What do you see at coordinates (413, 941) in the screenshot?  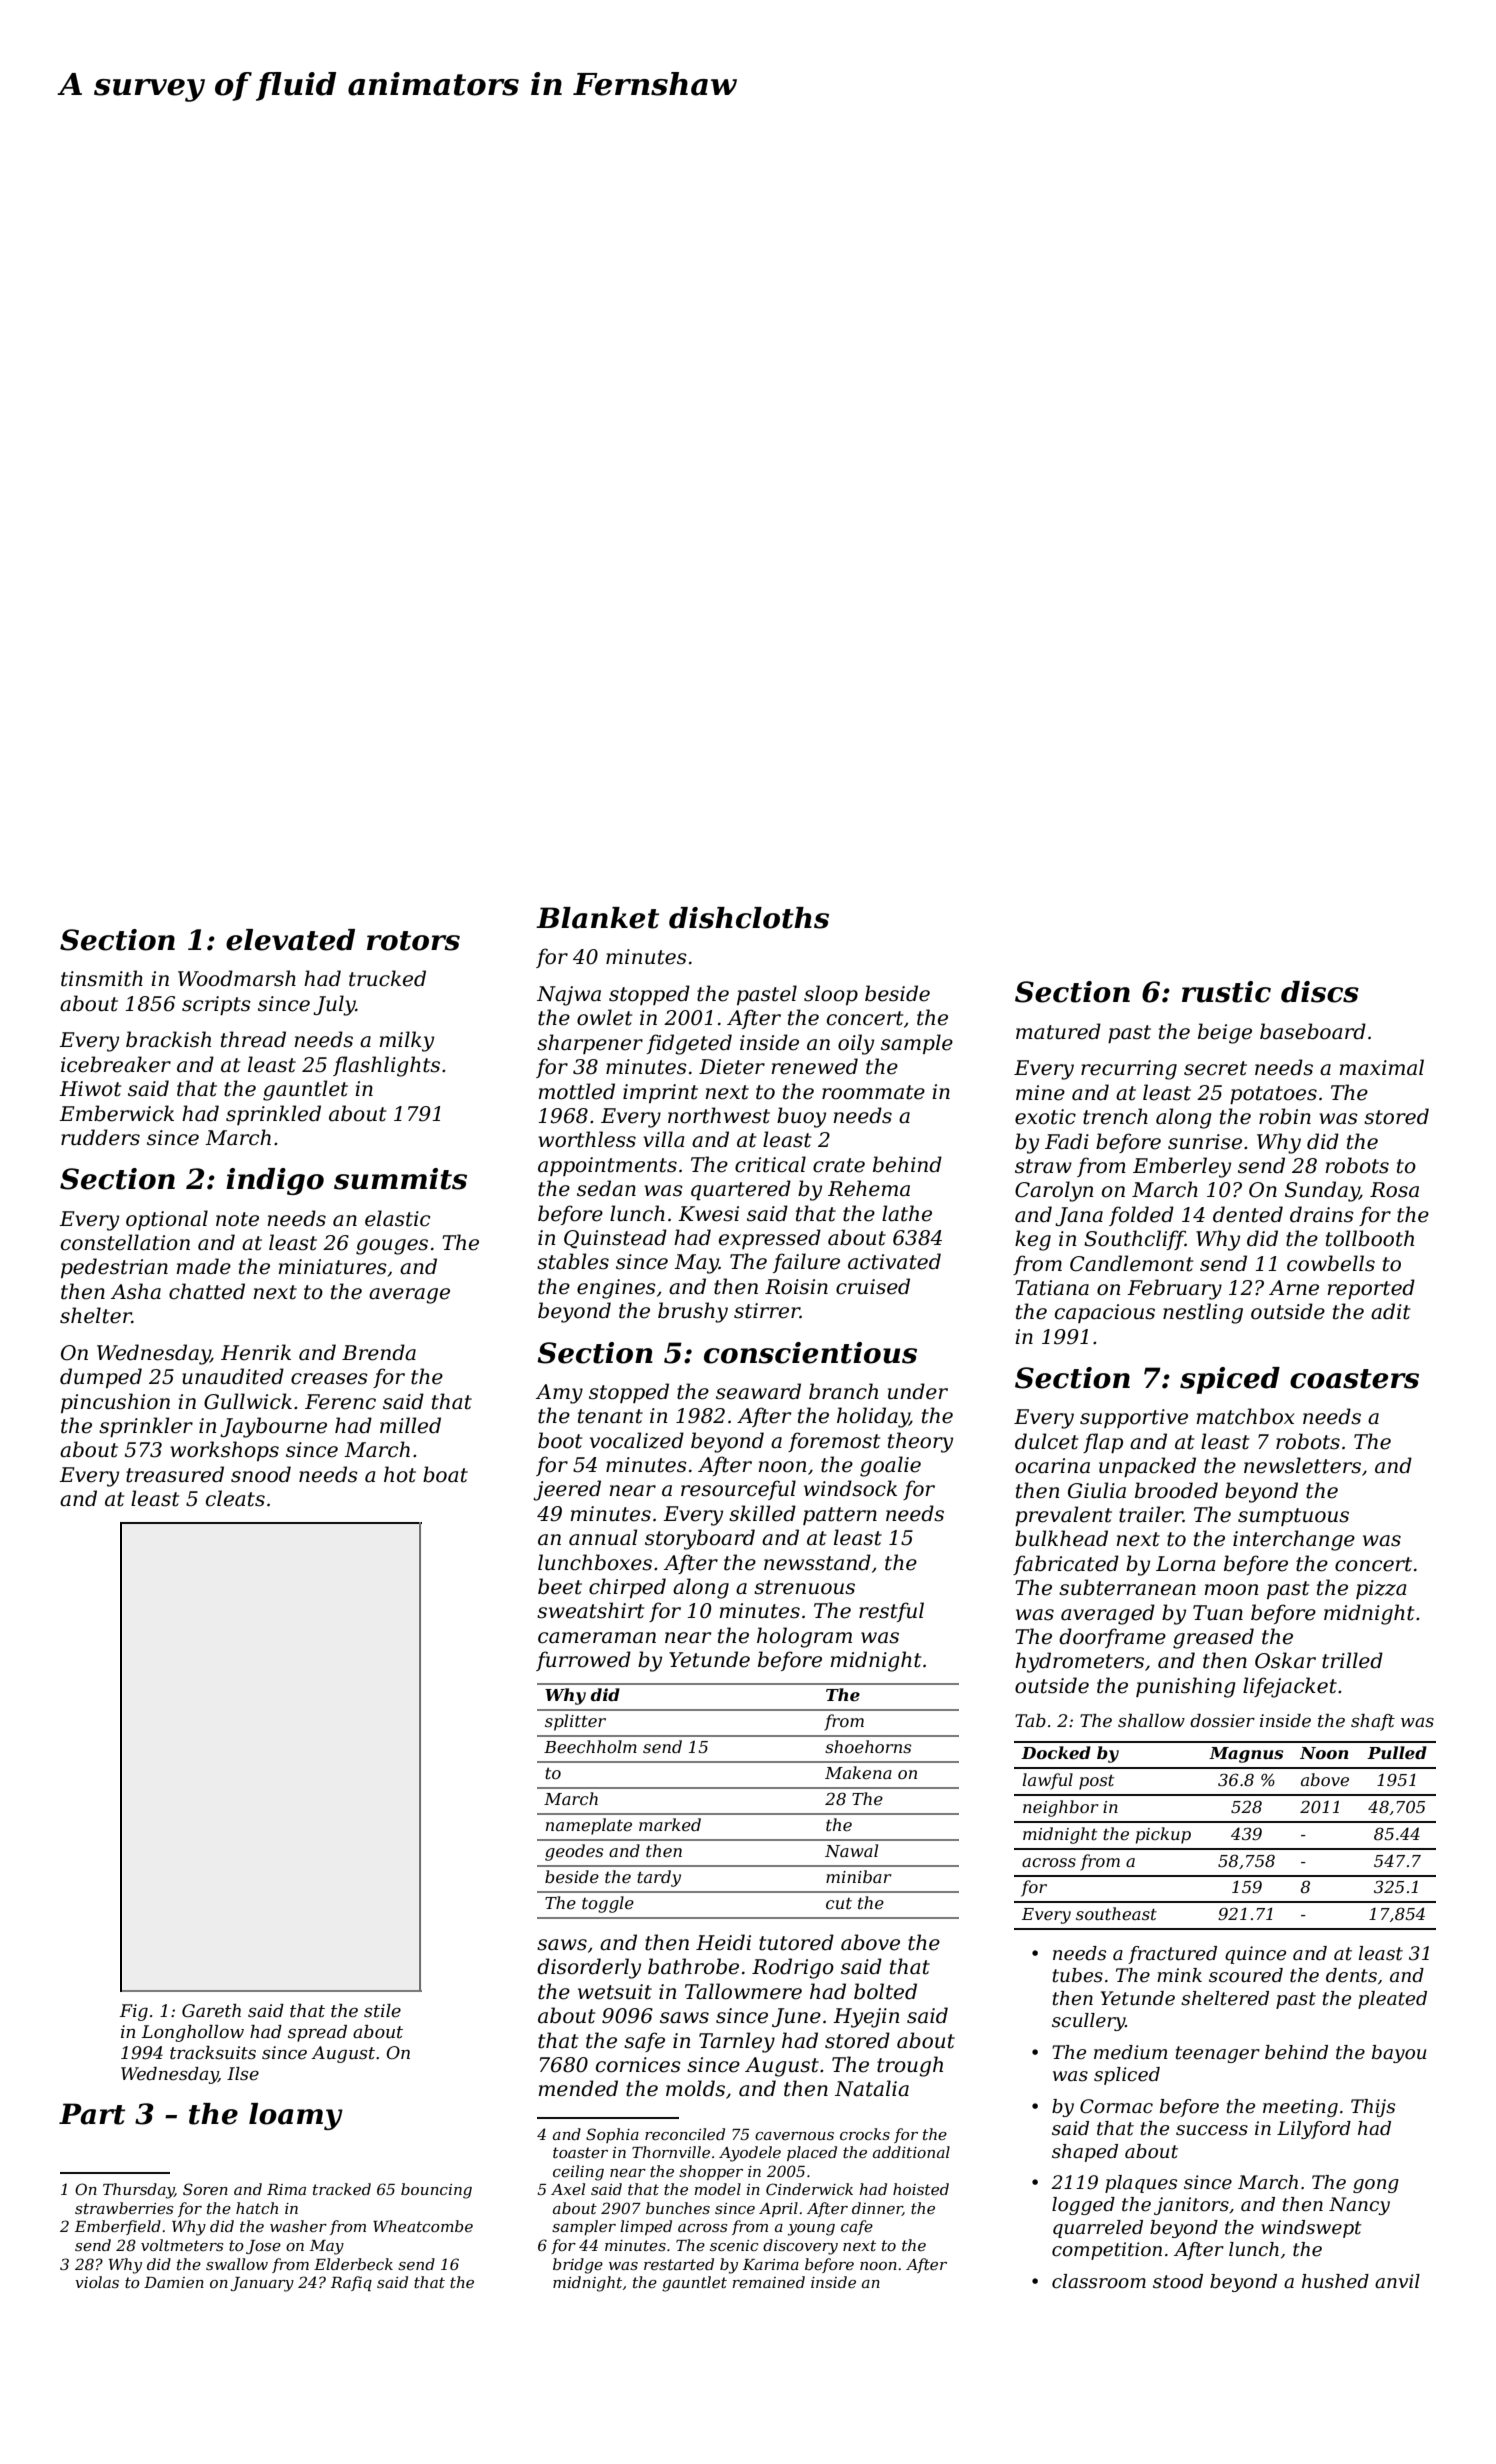 I see `rotors` at bounding box center [413, 941].
